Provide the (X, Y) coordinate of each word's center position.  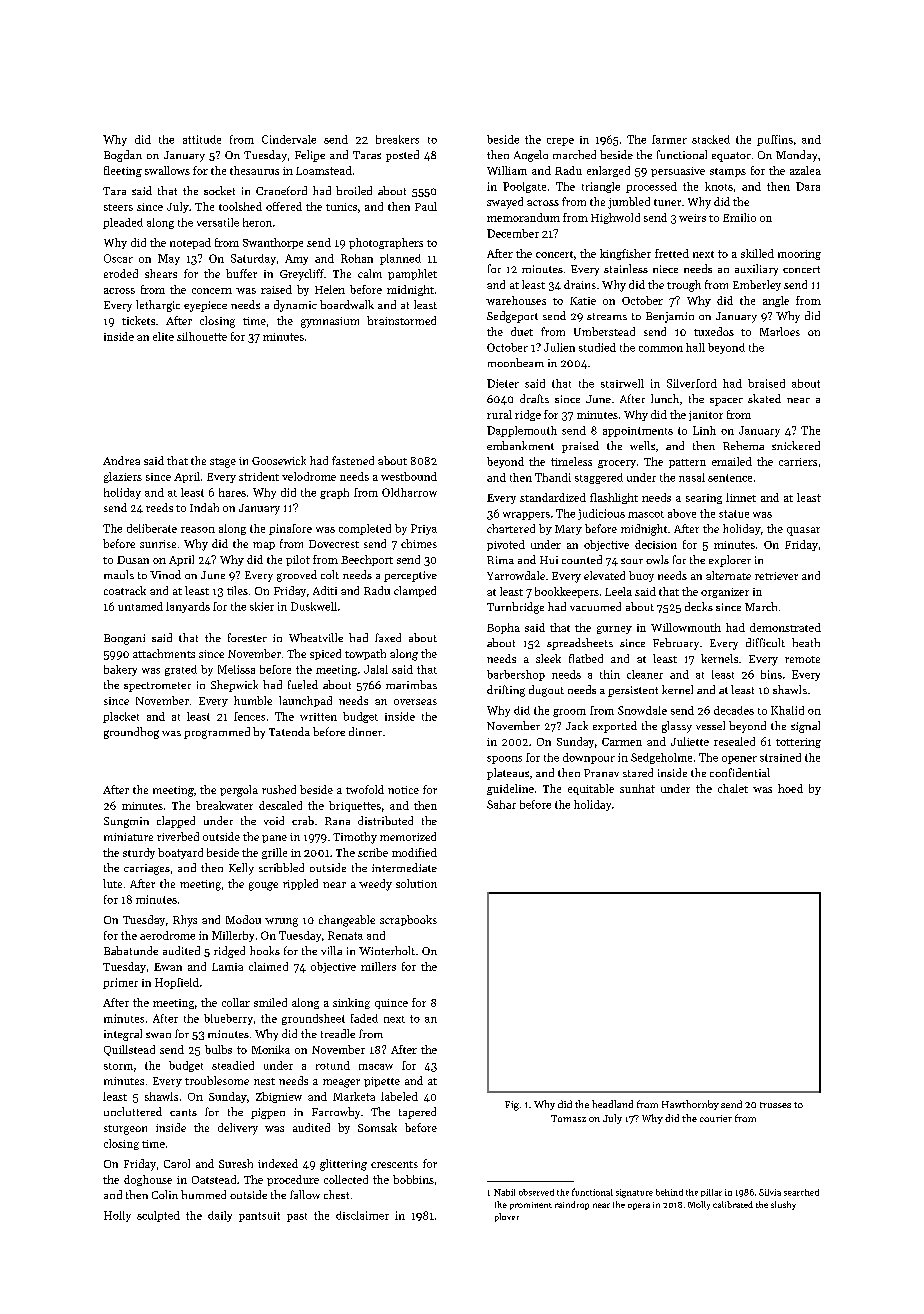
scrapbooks (408, 920)
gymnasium (330, 322)
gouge (263, 886)
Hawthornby (690, 1105)
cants (183, 1112)
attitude (202, 139)
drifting (506, 691)
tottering (798, 743)
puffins (775, 140)
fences (249, 716)
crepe (560, 142)
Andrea (121, 460)
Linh (704, 430)
